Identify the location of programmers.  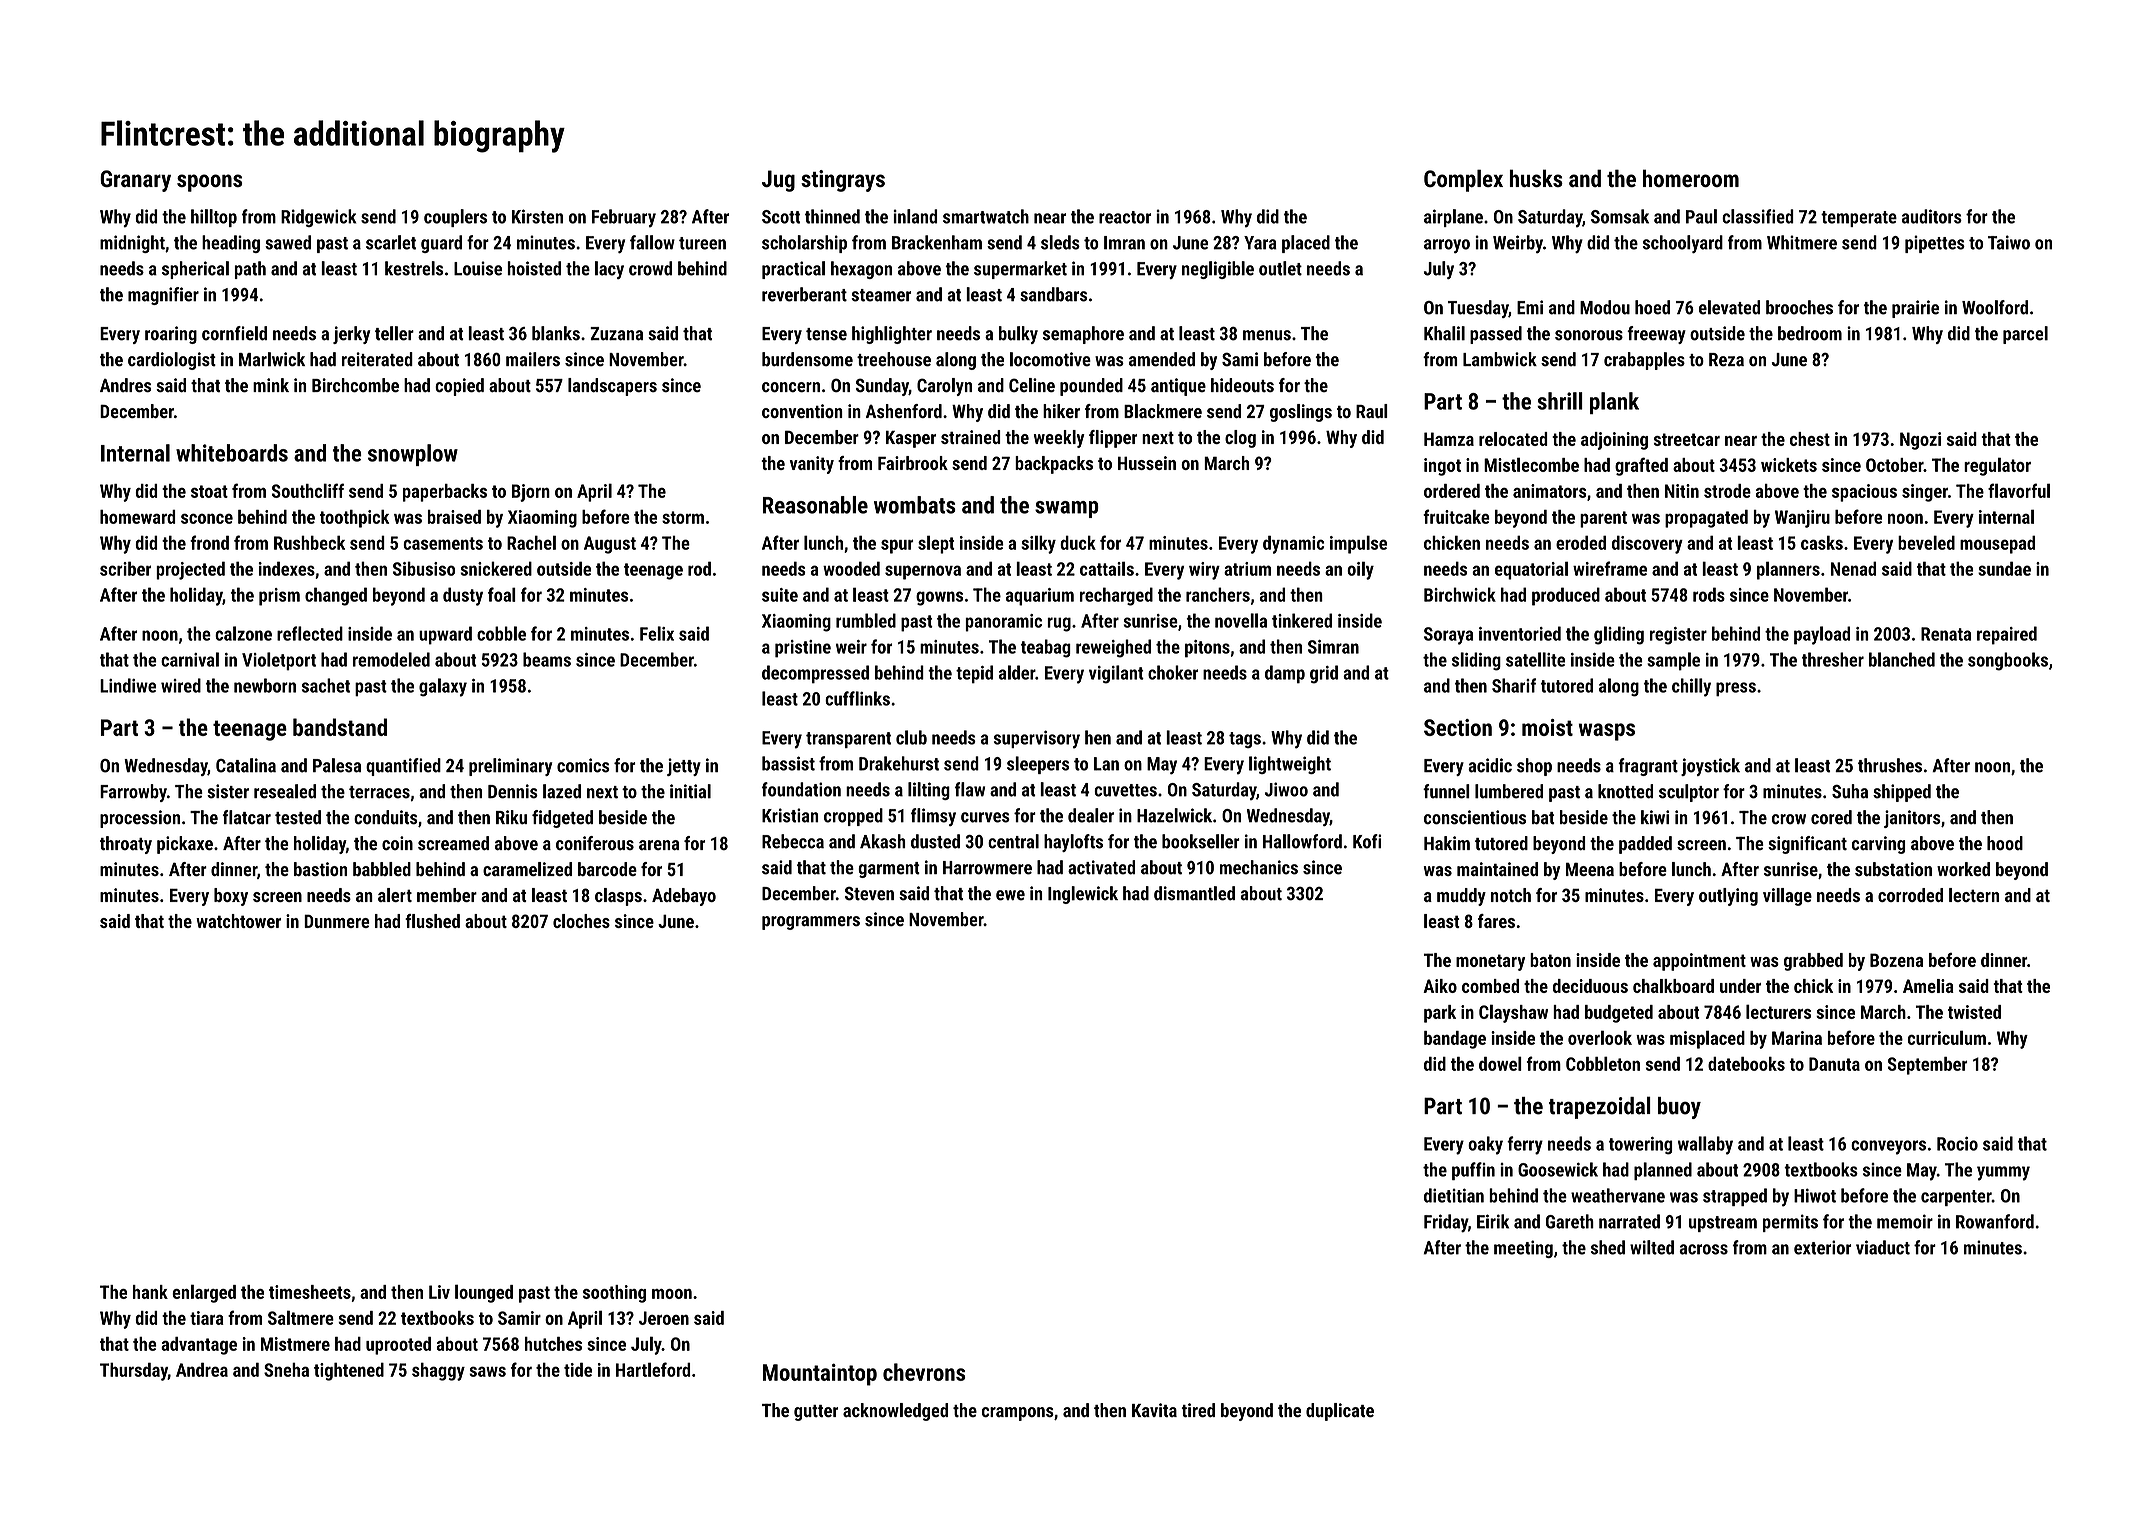
(811, 923).
